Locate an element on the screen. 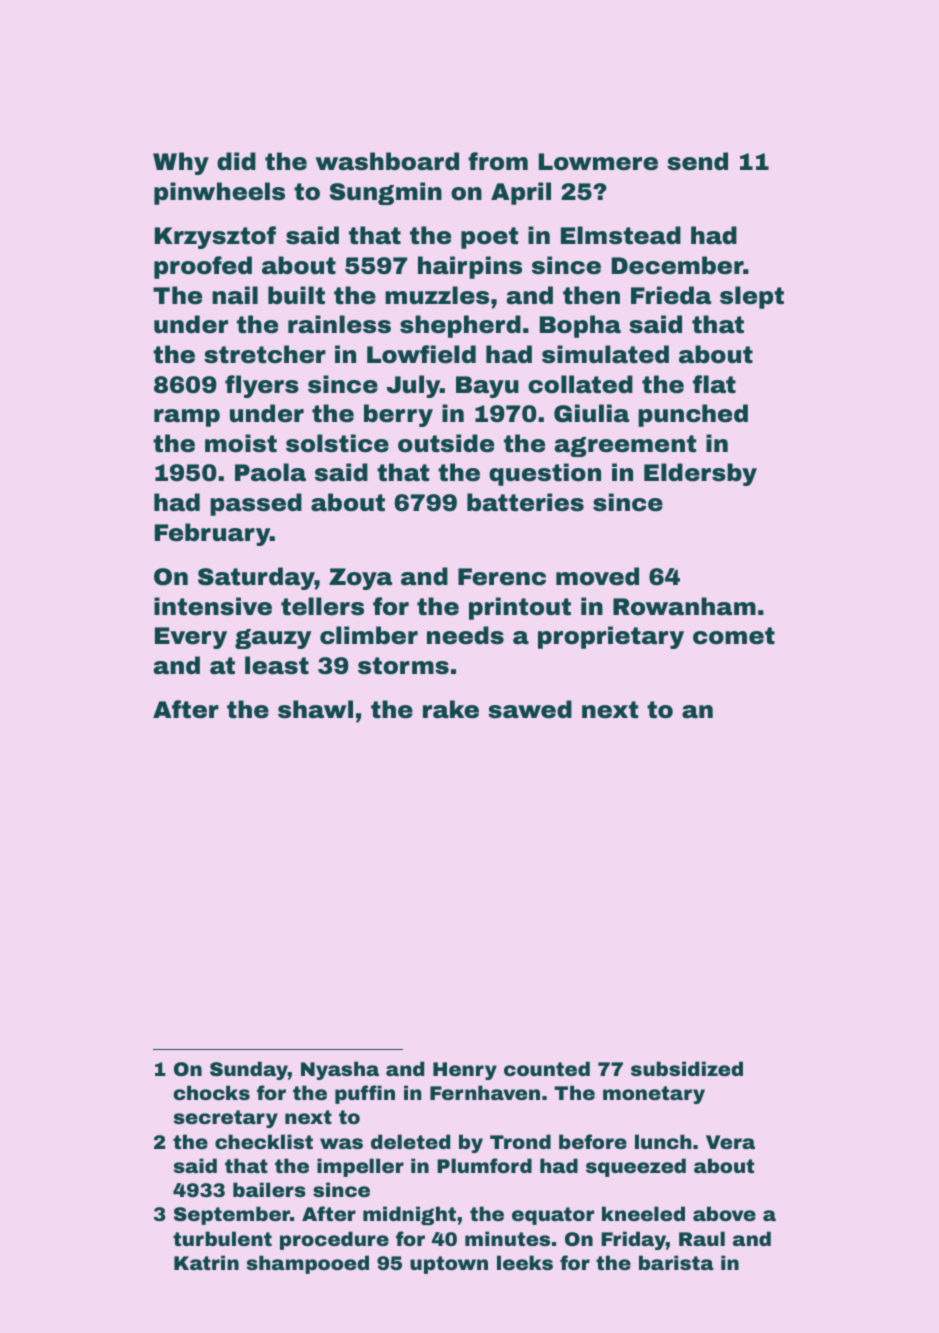 This screenshot has height=1333, width=939. muzzles is located at coordinates (437, 295).
